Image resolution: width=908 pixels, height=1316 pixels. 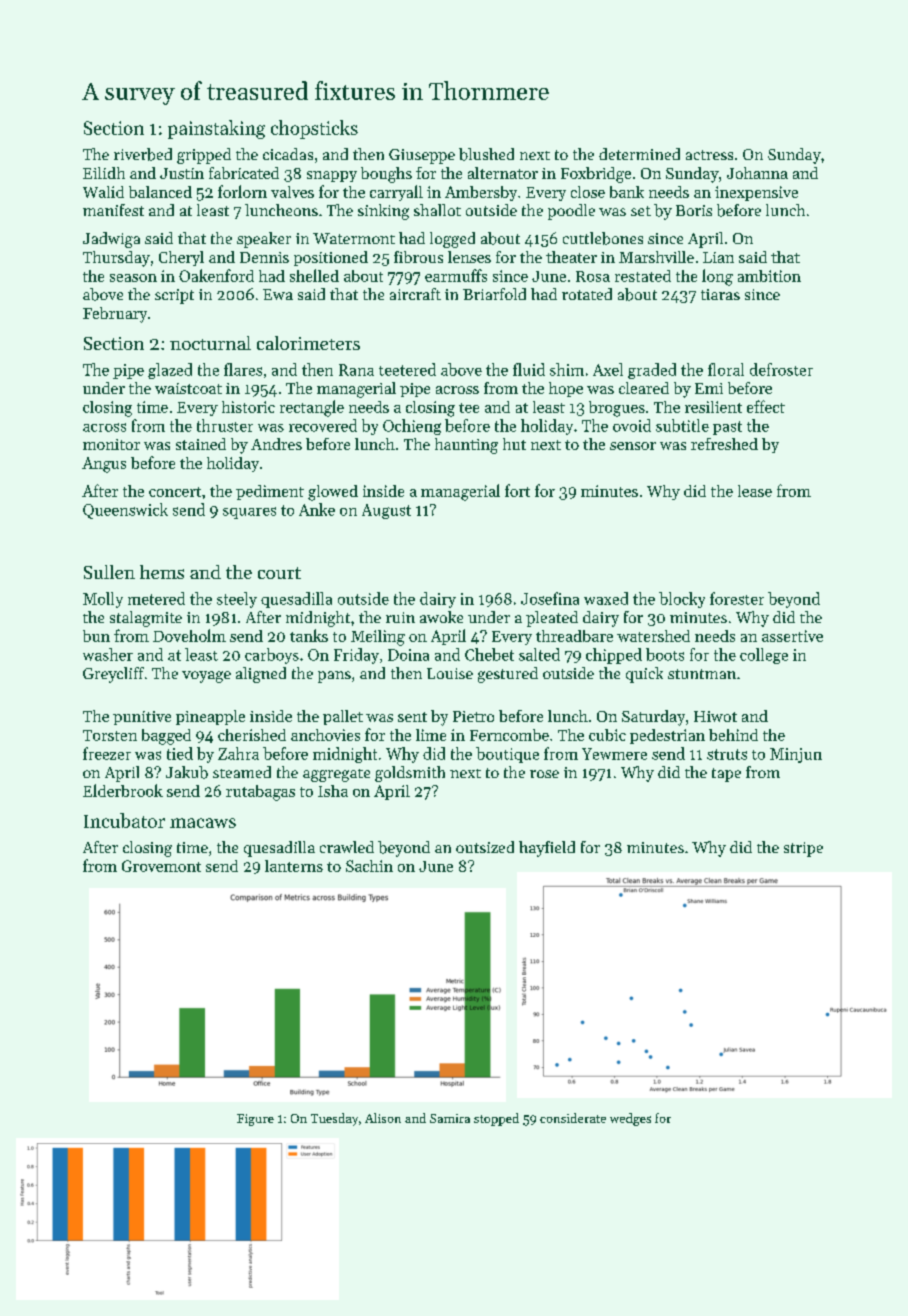 I want to click on theater, so click(x=571, y=257).
